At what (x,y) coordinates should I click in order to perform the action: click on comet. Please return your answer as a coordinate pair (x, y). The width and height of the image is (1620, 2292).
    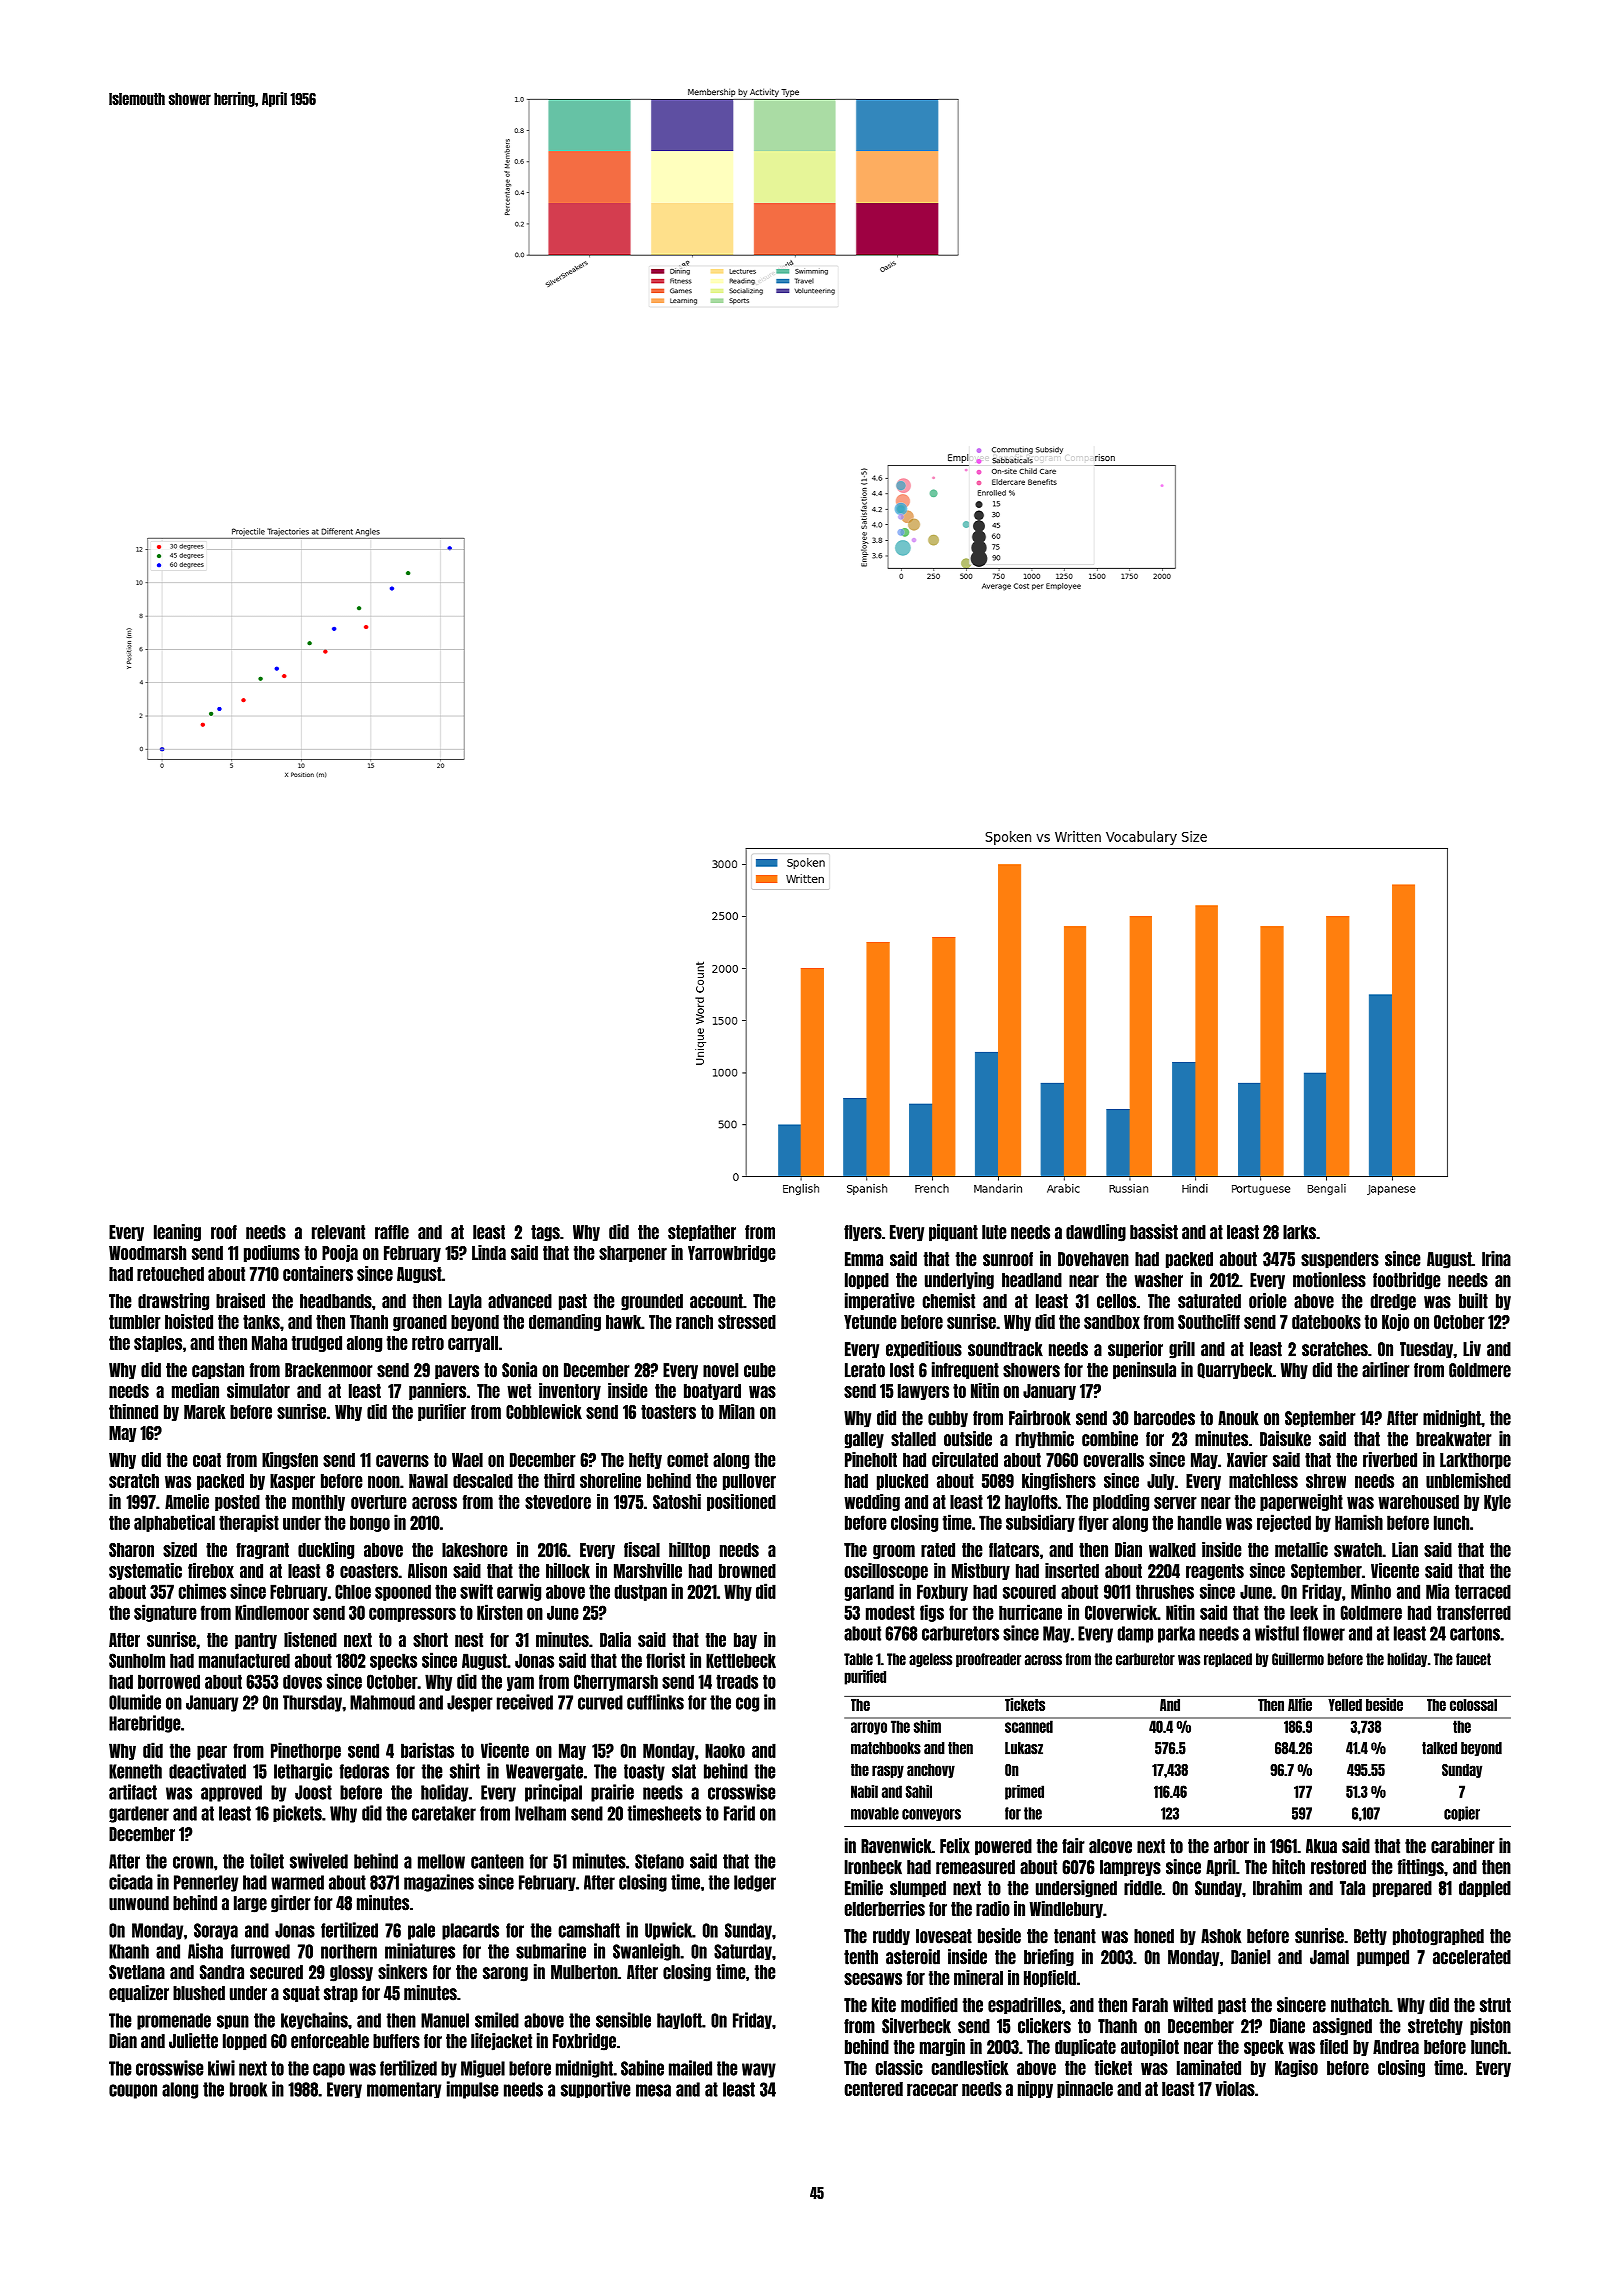
    Looking at the image, I should click on (687, 1460).
